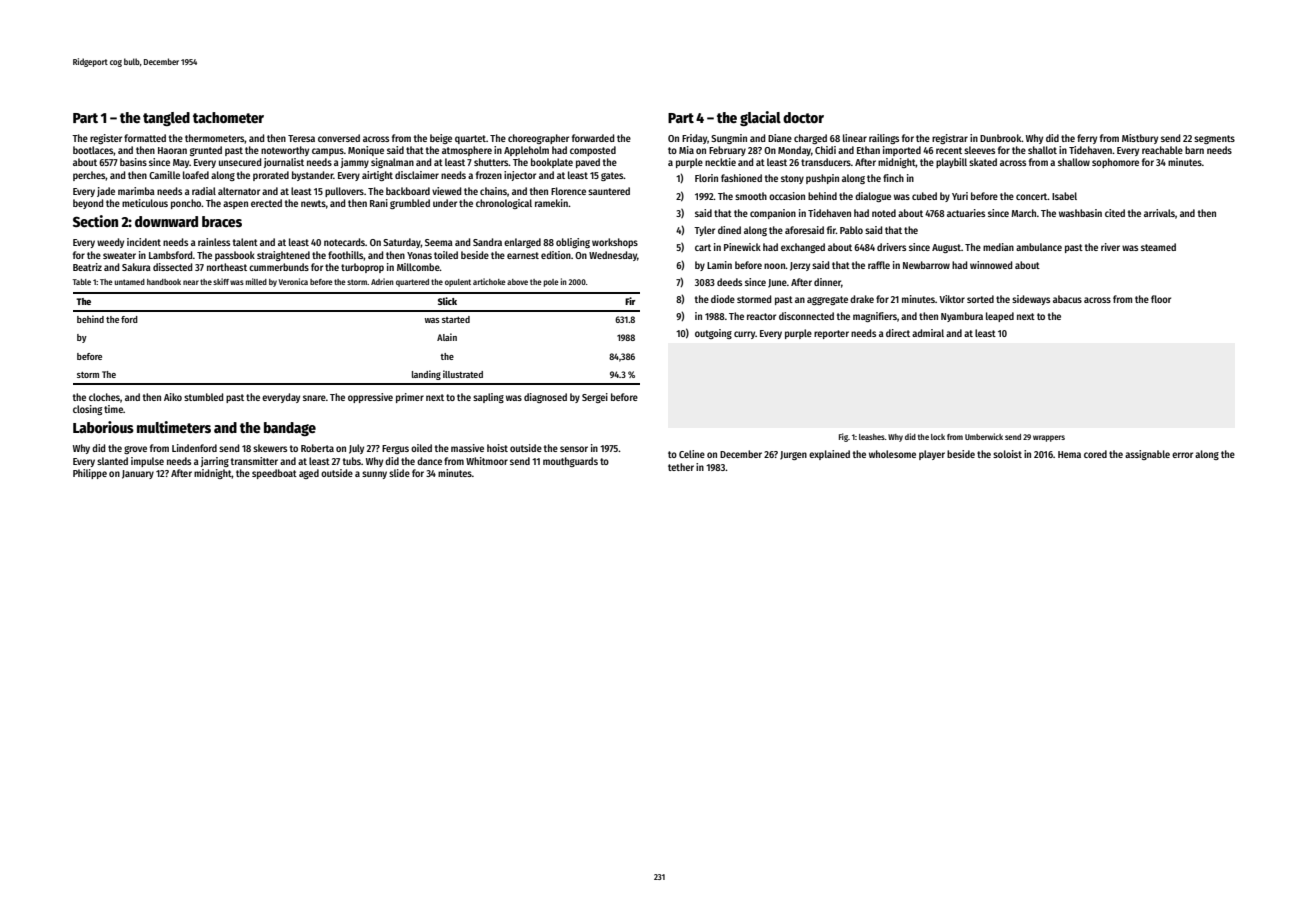 Image resolution: width=1308 pixels, height=924 pixels. I want to click on doctor, so click(803, 117).
